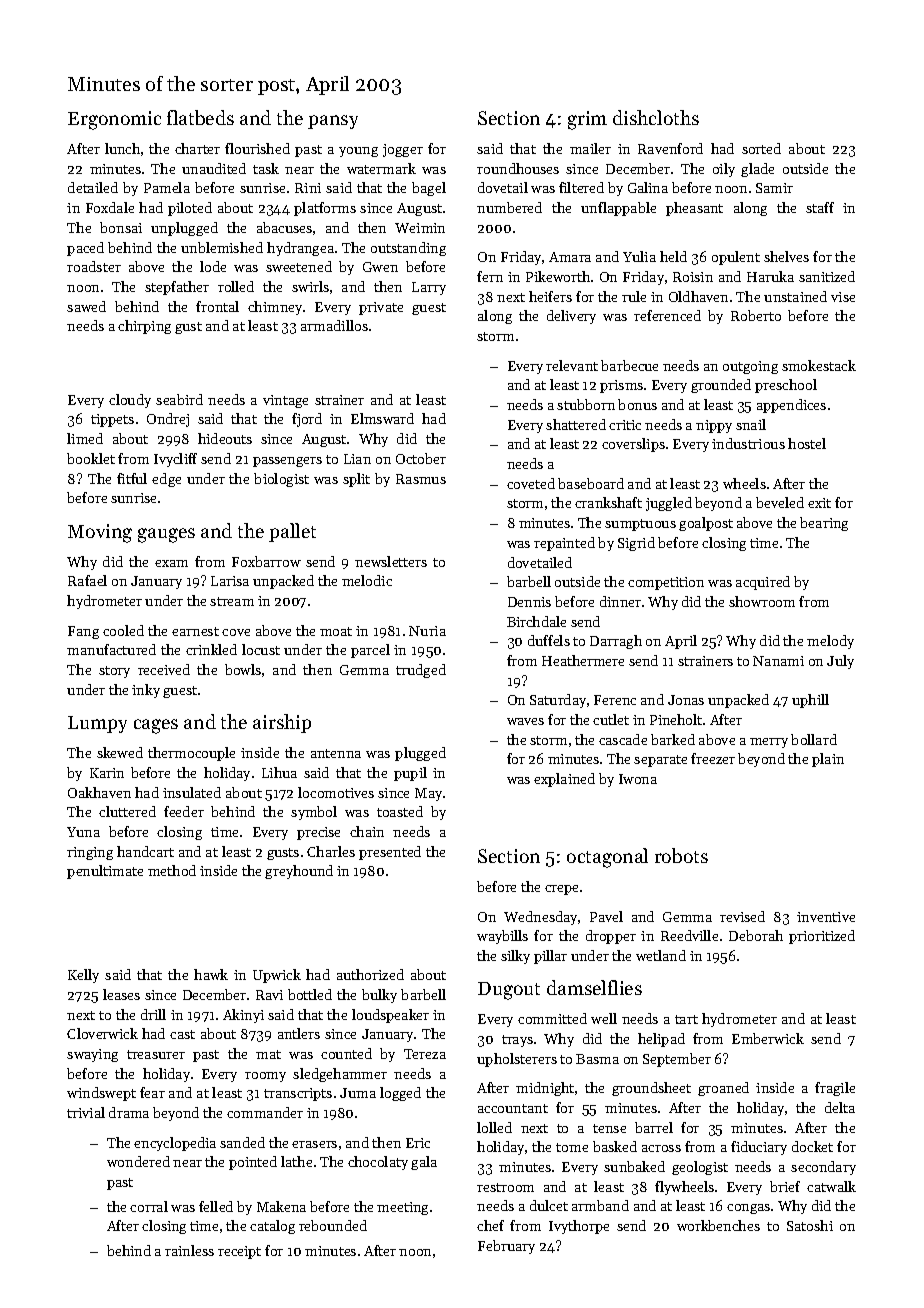 This page has width=924, height=1308. I want to click on pheasant, so click(694, 209).
